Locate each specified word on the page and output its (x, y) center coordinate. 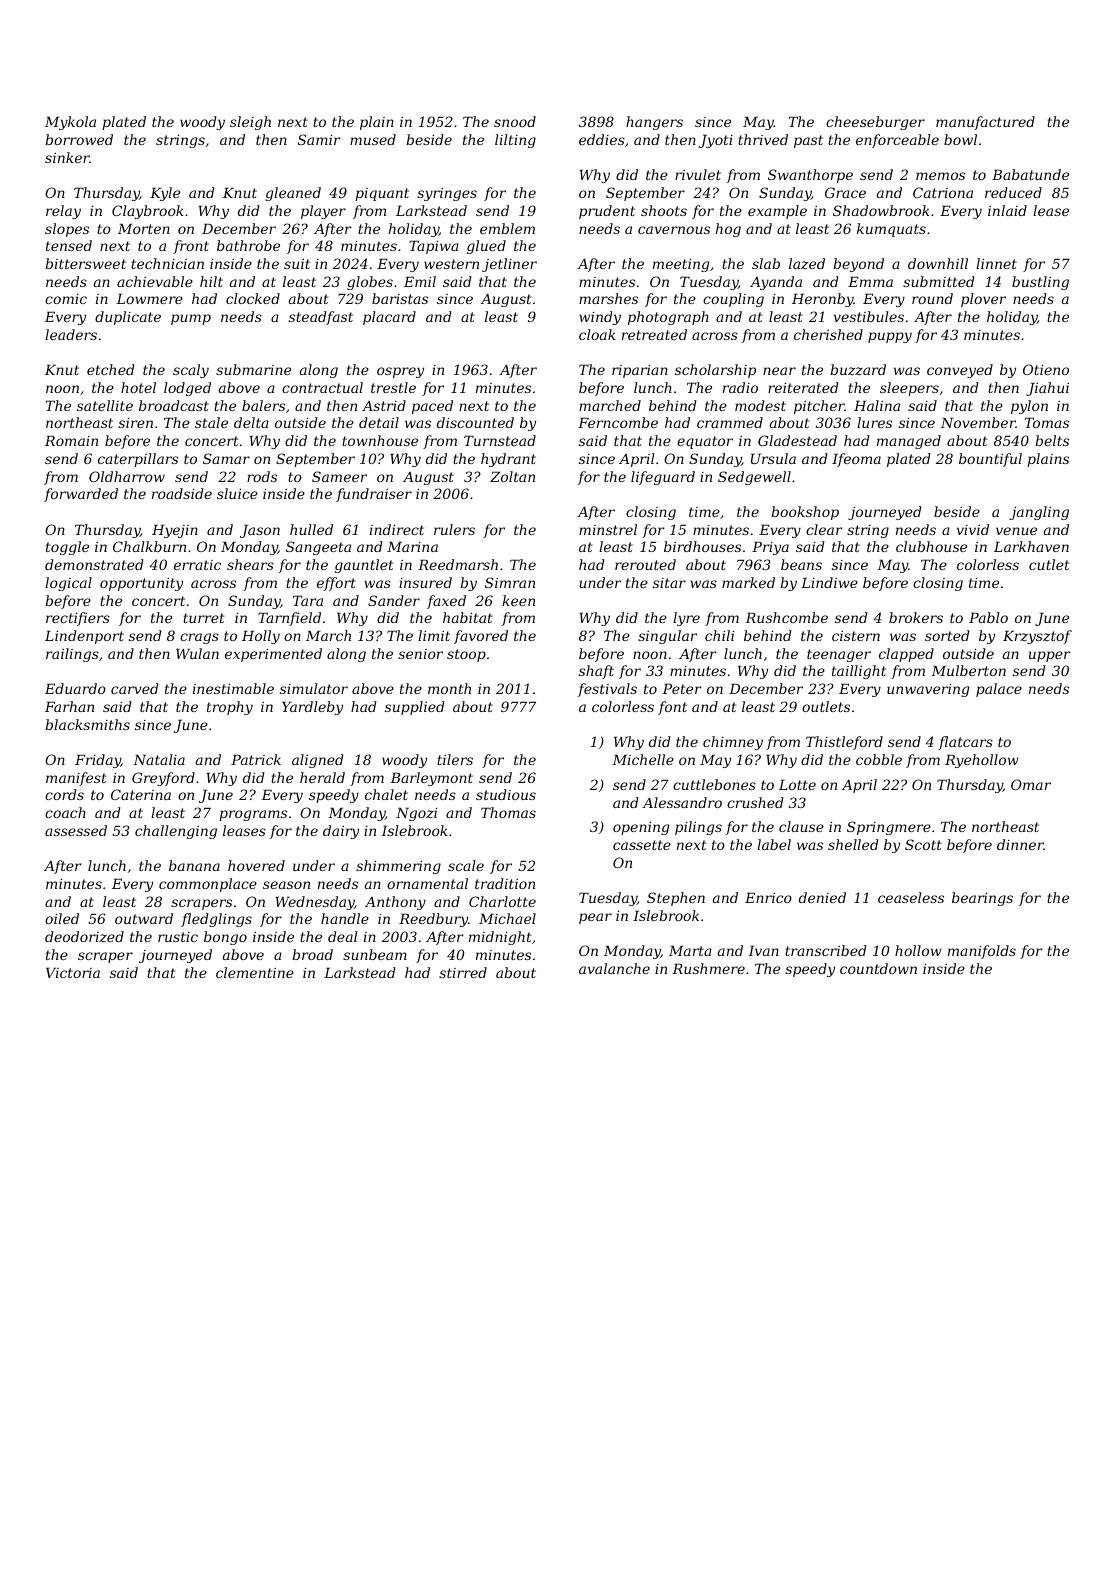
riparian (640, 371)
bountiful (990, 460)
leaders (71, 334)
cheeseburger (875, 123)
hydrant (508, 460)
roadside (182, 493)
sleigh (250, 123)
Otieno (1046, 369)
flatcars (965, 743)
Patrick (256, 759)
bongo (225, 938)
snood (515, 121)
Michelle (643, 759)
